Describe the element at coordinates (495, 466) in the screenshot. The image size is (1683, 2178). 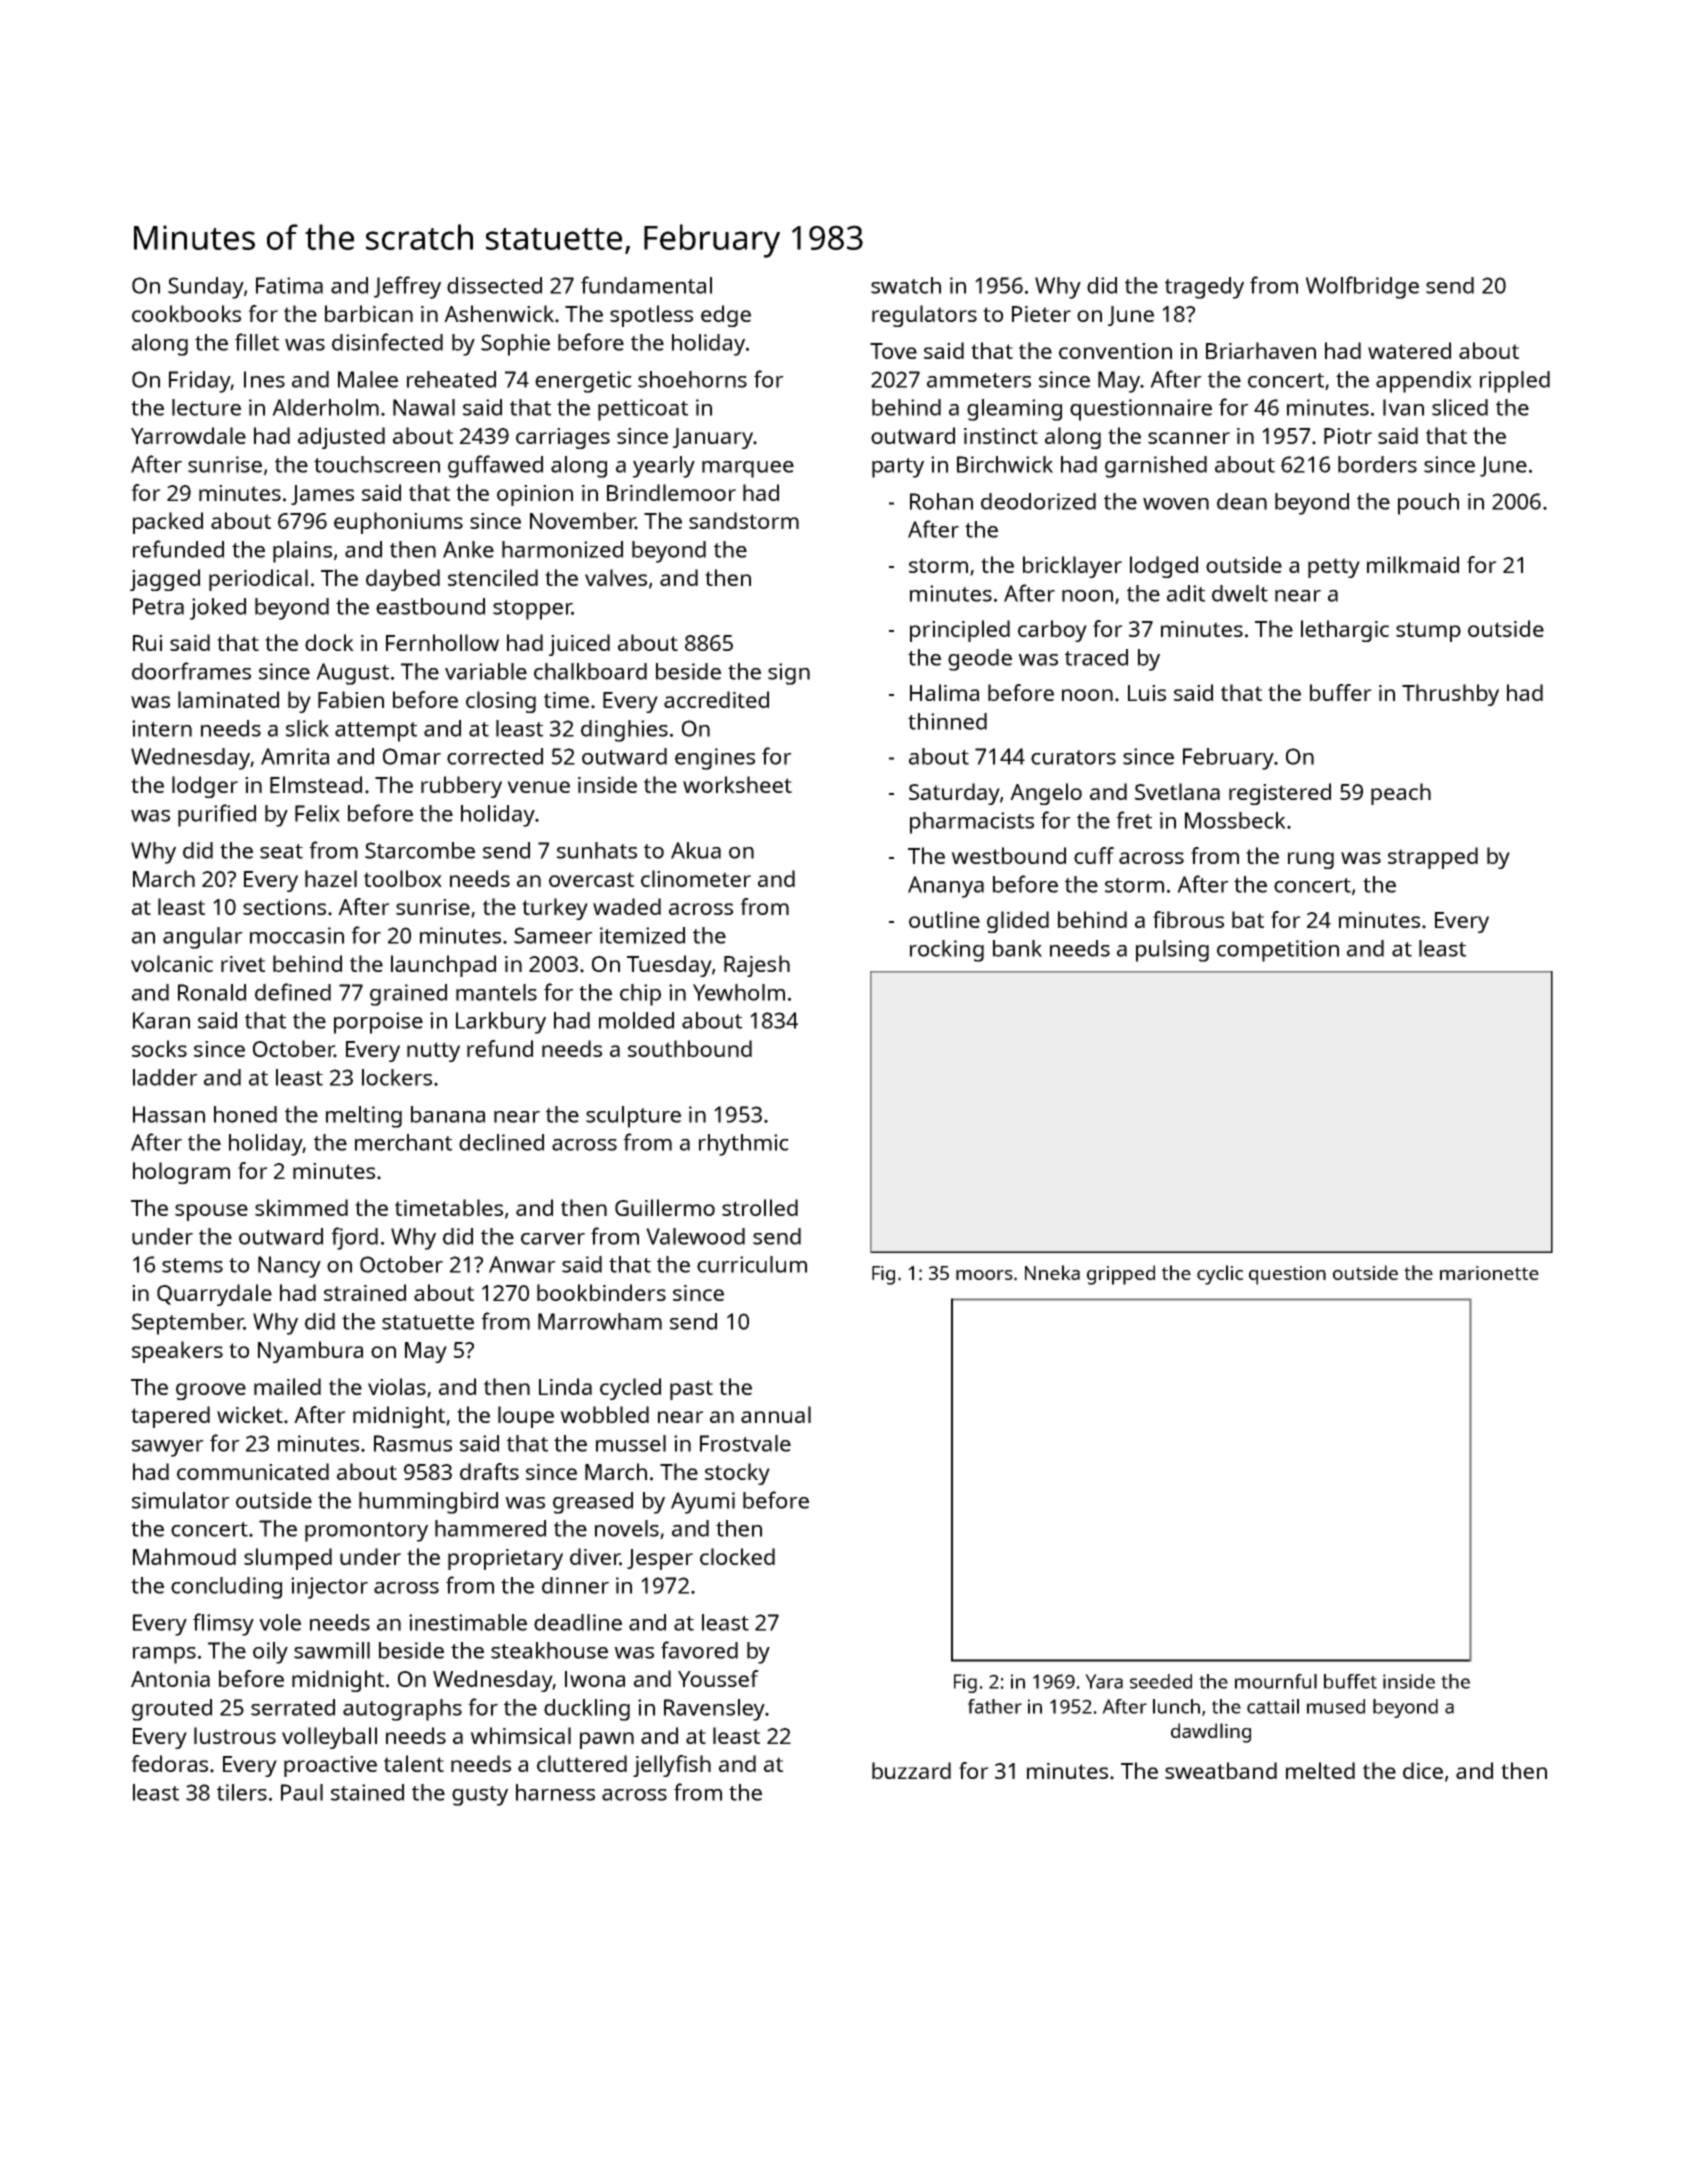
I see `guffawed` at that location.
